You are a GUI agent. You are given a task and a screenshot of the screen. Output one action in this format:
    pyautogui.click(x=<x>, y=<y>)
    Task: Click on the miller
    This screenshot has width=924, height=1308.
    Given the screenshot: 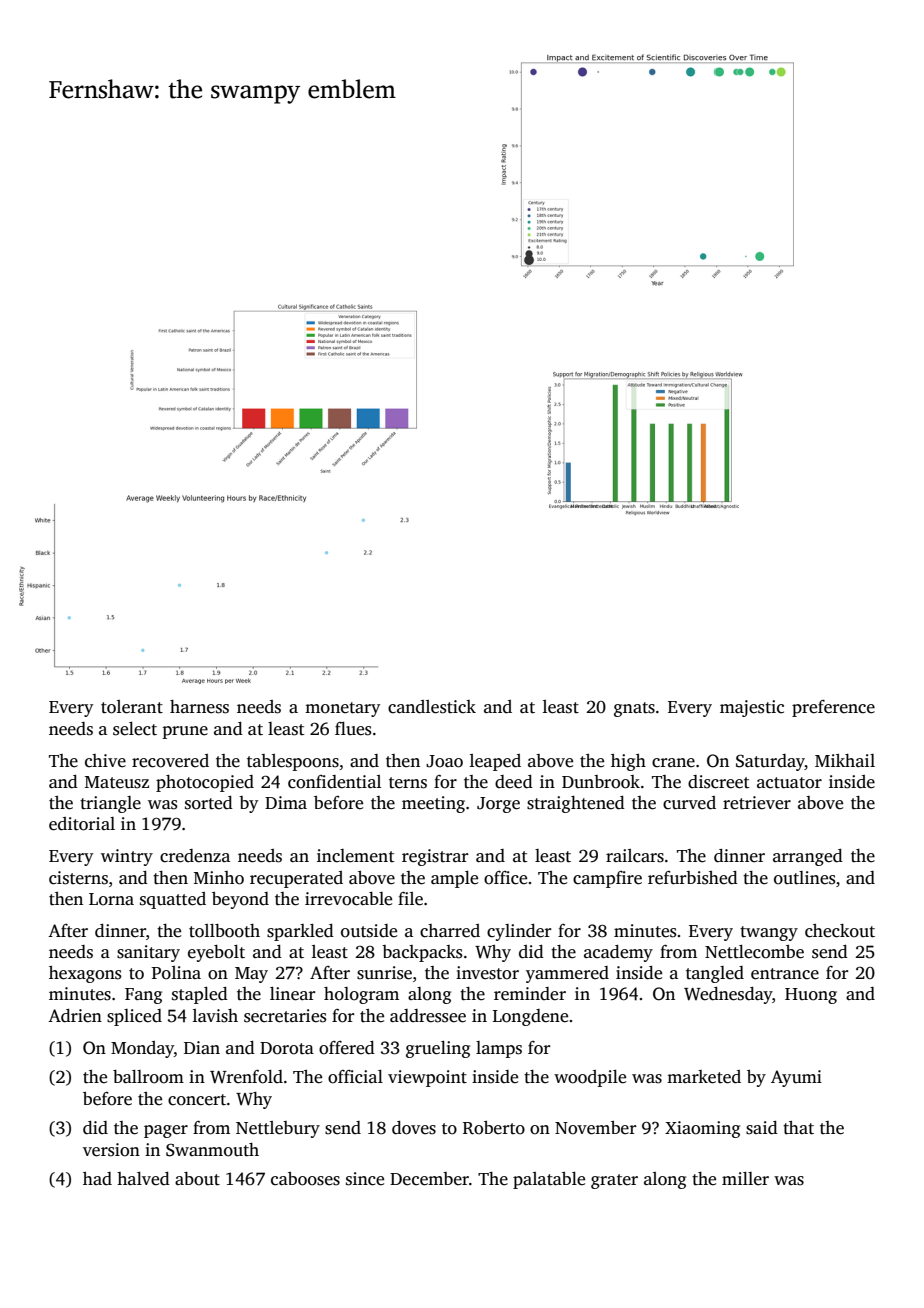 What is the action you would take?
    pyautogui.click(x=745, y=1179)
